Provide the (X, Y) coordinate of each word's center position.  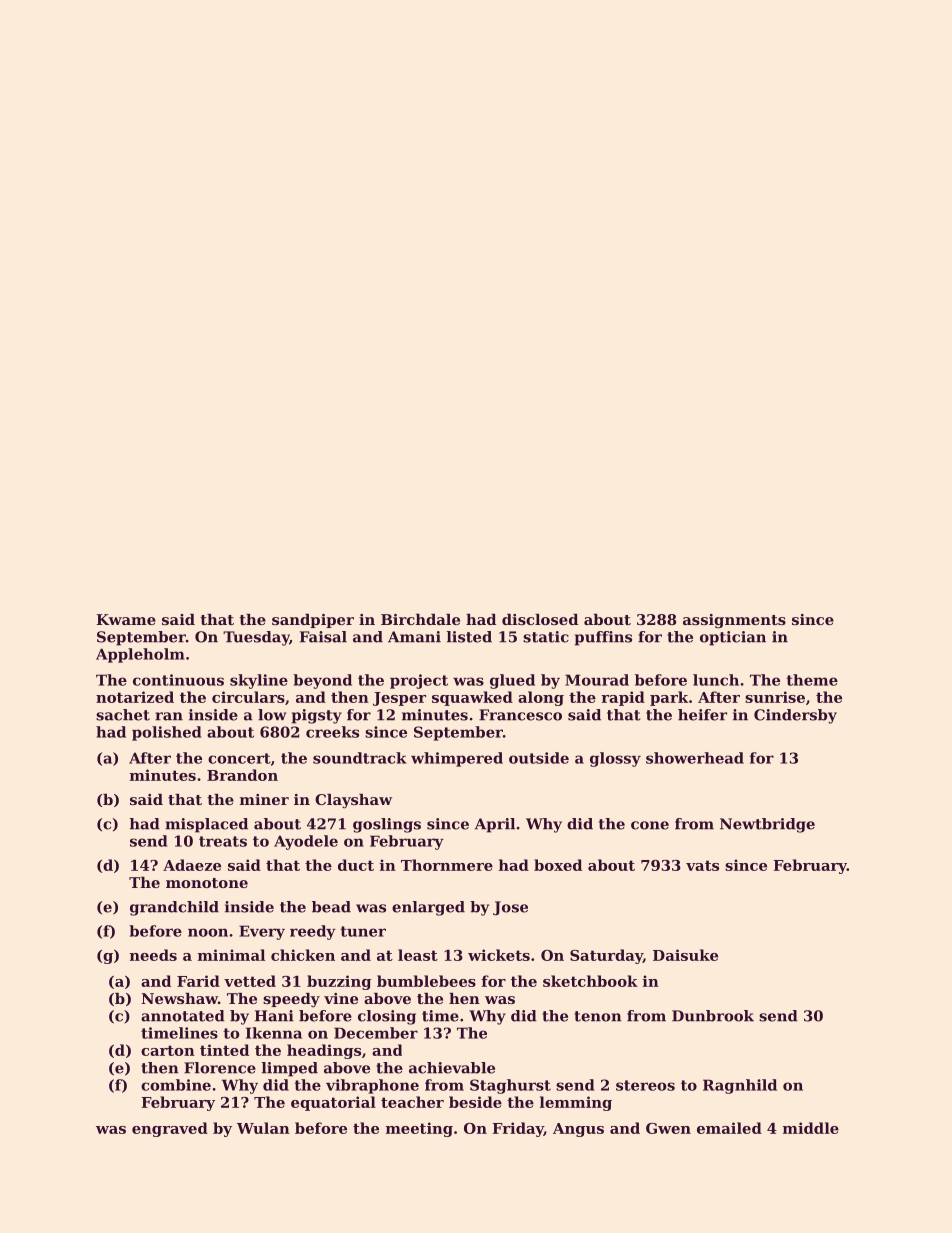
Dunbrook (713, 1016)
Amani (414, 637)
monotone (207, 883)
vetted (250, 981)
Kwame (126, 619)
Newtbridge (767, 825)
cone (650, 825)
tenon (598, 1016)
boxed (558, 865)
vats (702, 865)
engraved (170, 1129)
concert (239, 758)
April (495, 825)
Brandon (242, 775)
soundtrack (360, 758)
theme (812, 680)
